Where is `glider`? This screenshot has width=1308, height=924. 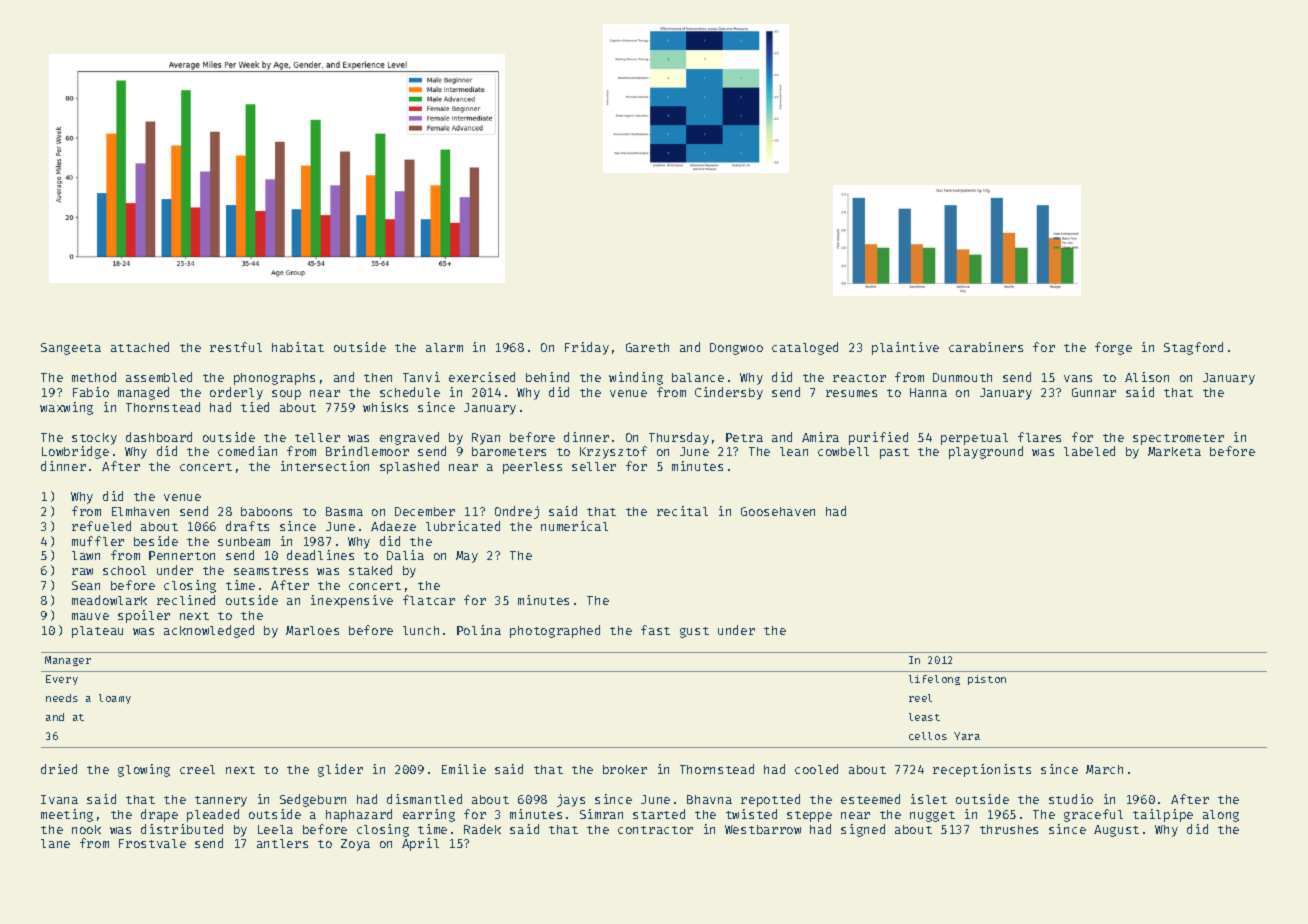
glider is located at coordinates (340, 770).
